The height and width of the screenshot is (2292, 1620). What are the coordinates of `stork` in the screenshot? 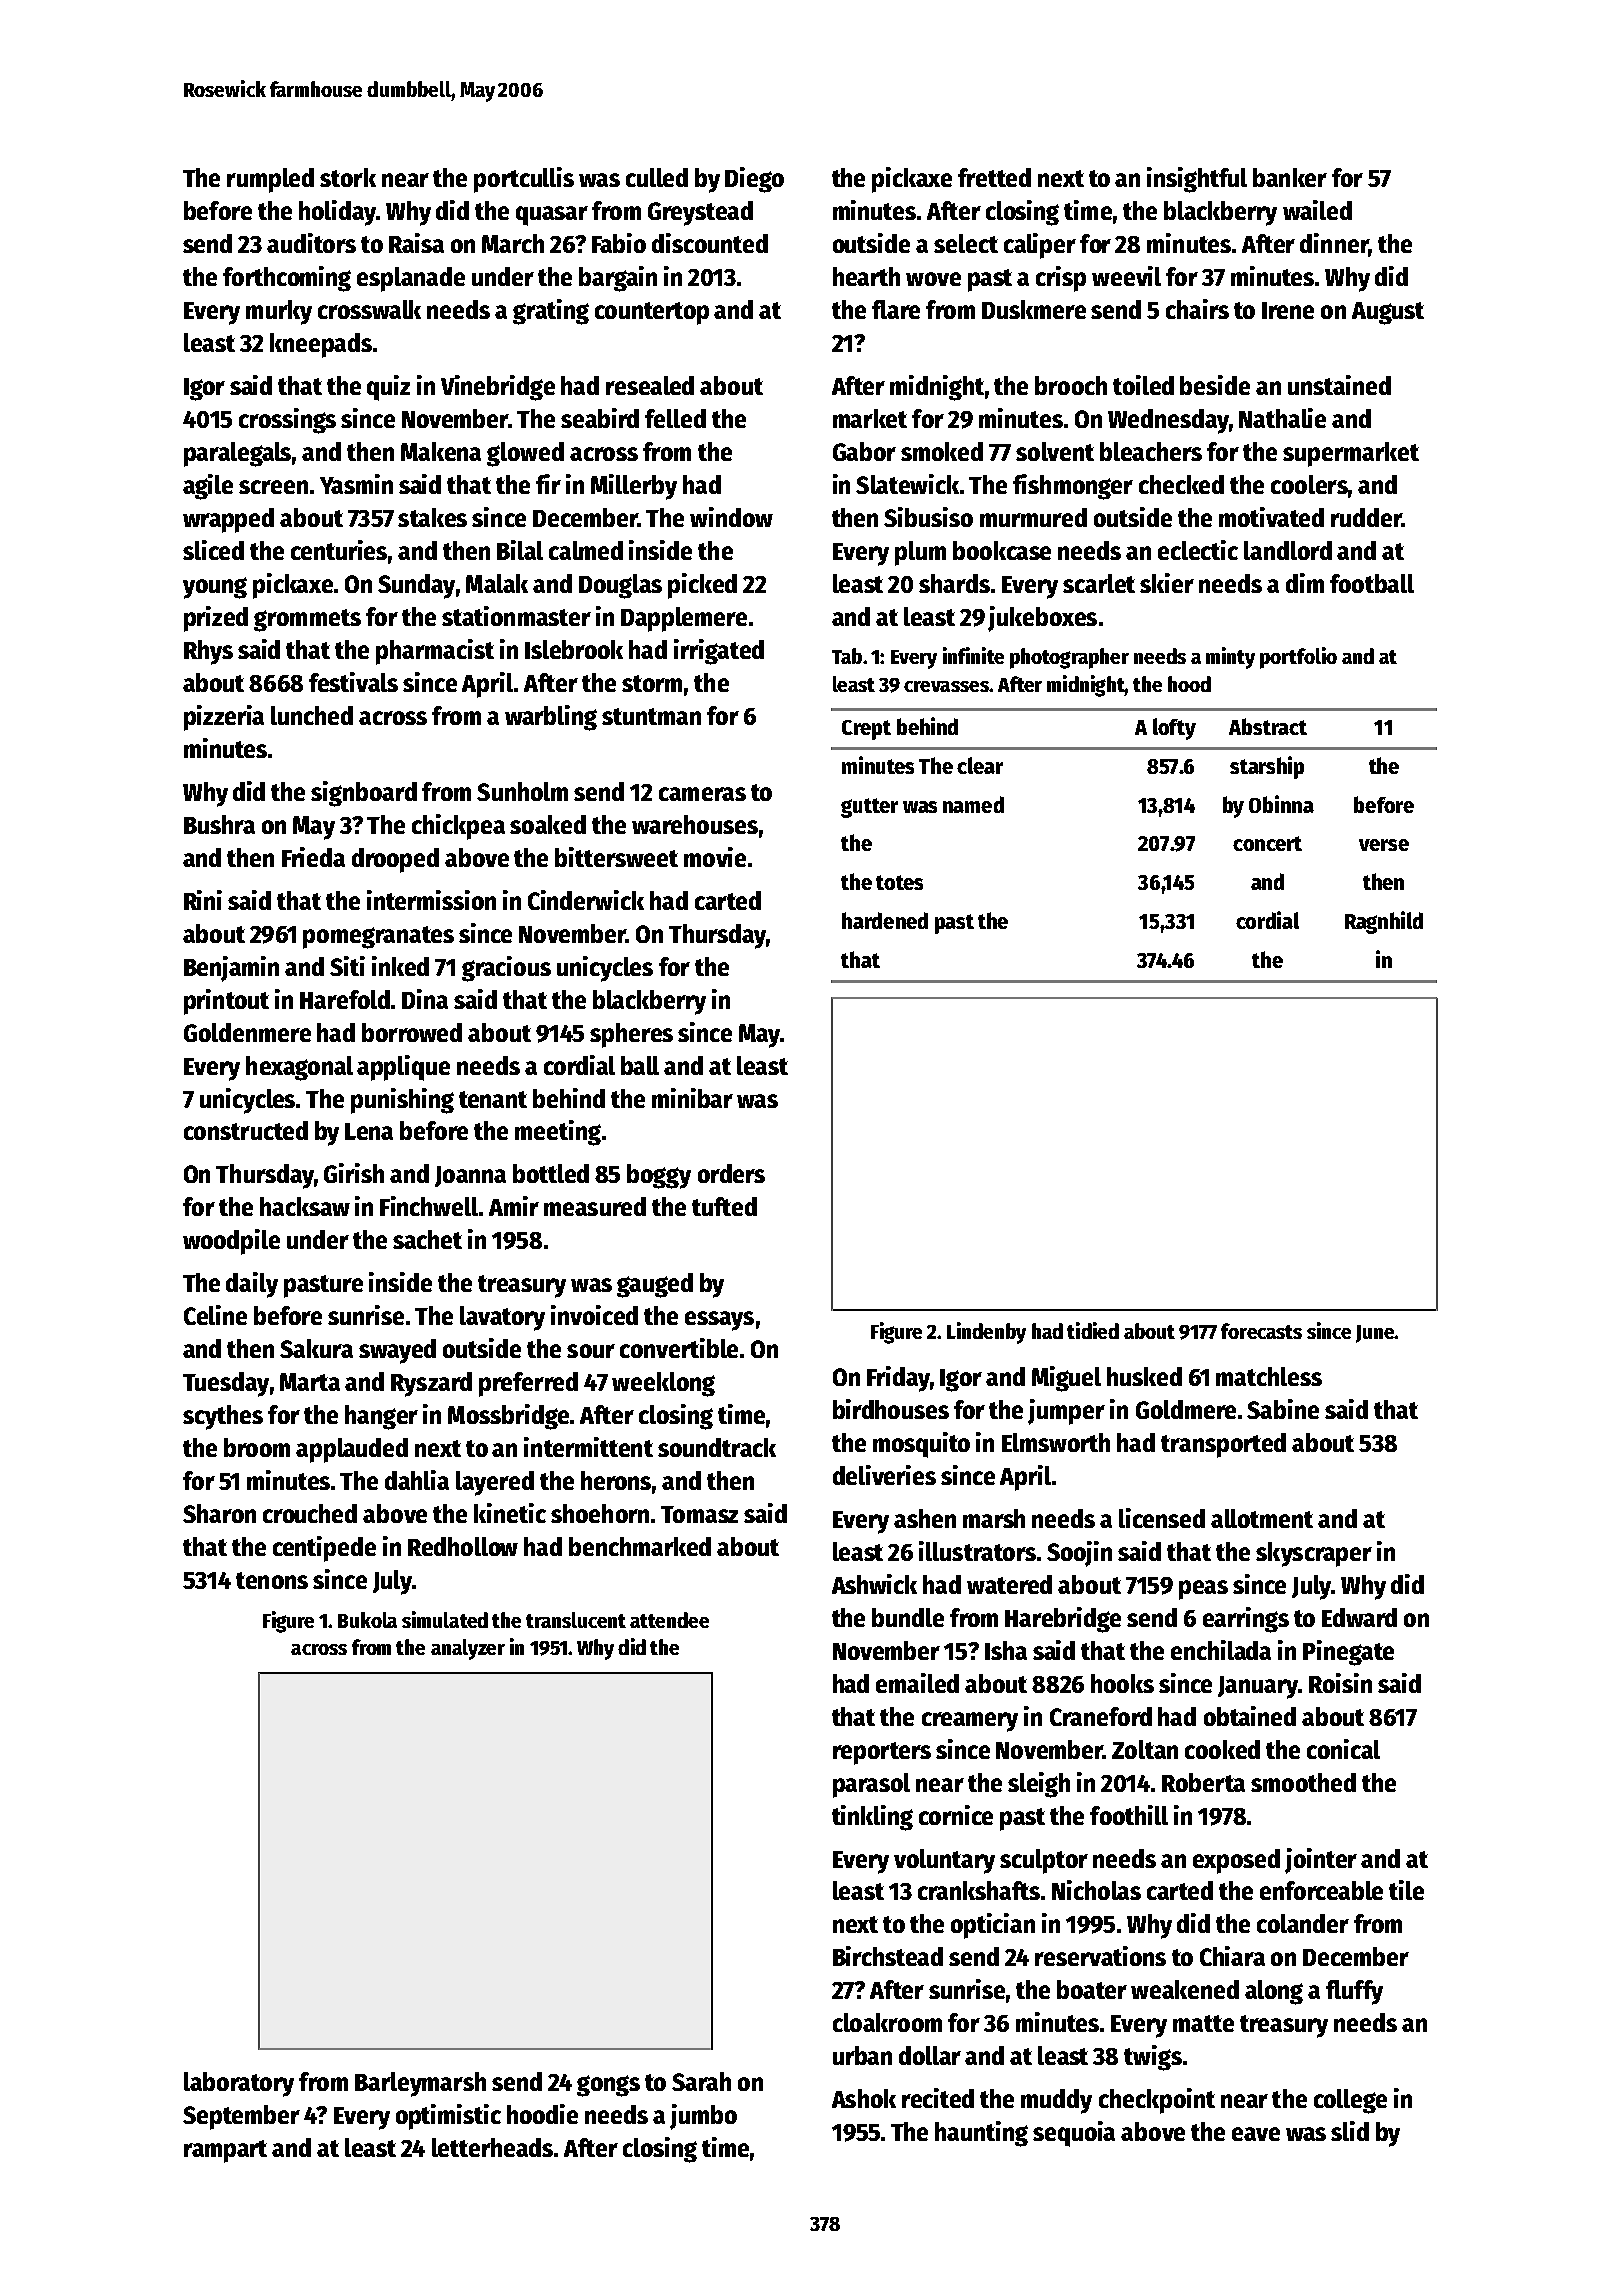 It's located at (348, 177).
